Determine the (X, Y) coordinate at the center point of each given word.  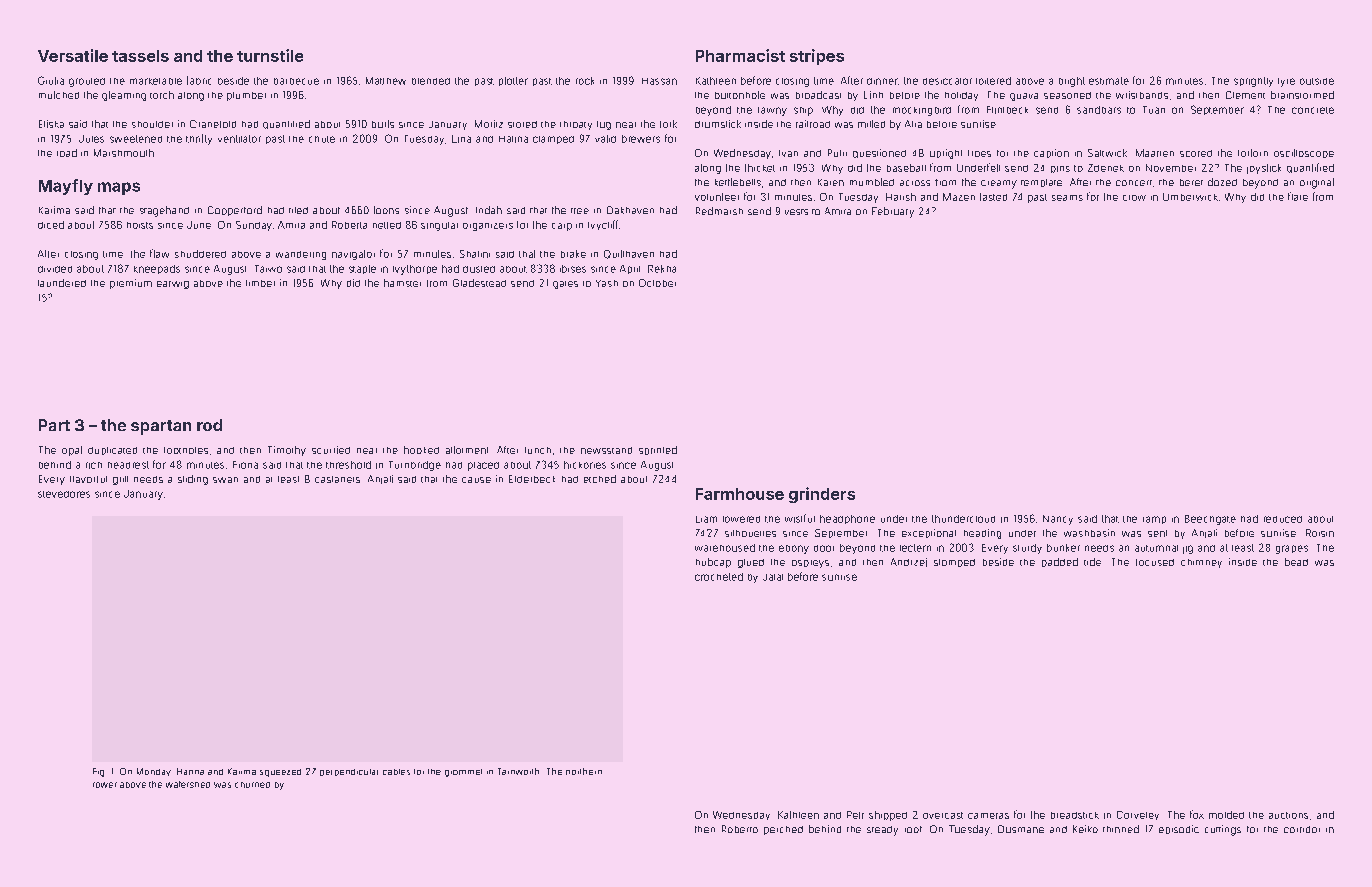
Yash (607, 283)
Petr (855, 815)
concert (1134, 183)
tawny (772, 111)
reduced (1283, 519)
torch (162, 95)
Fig (98, 772)
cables (396, 772)
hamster (402, 283)
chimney (1201, 563)
